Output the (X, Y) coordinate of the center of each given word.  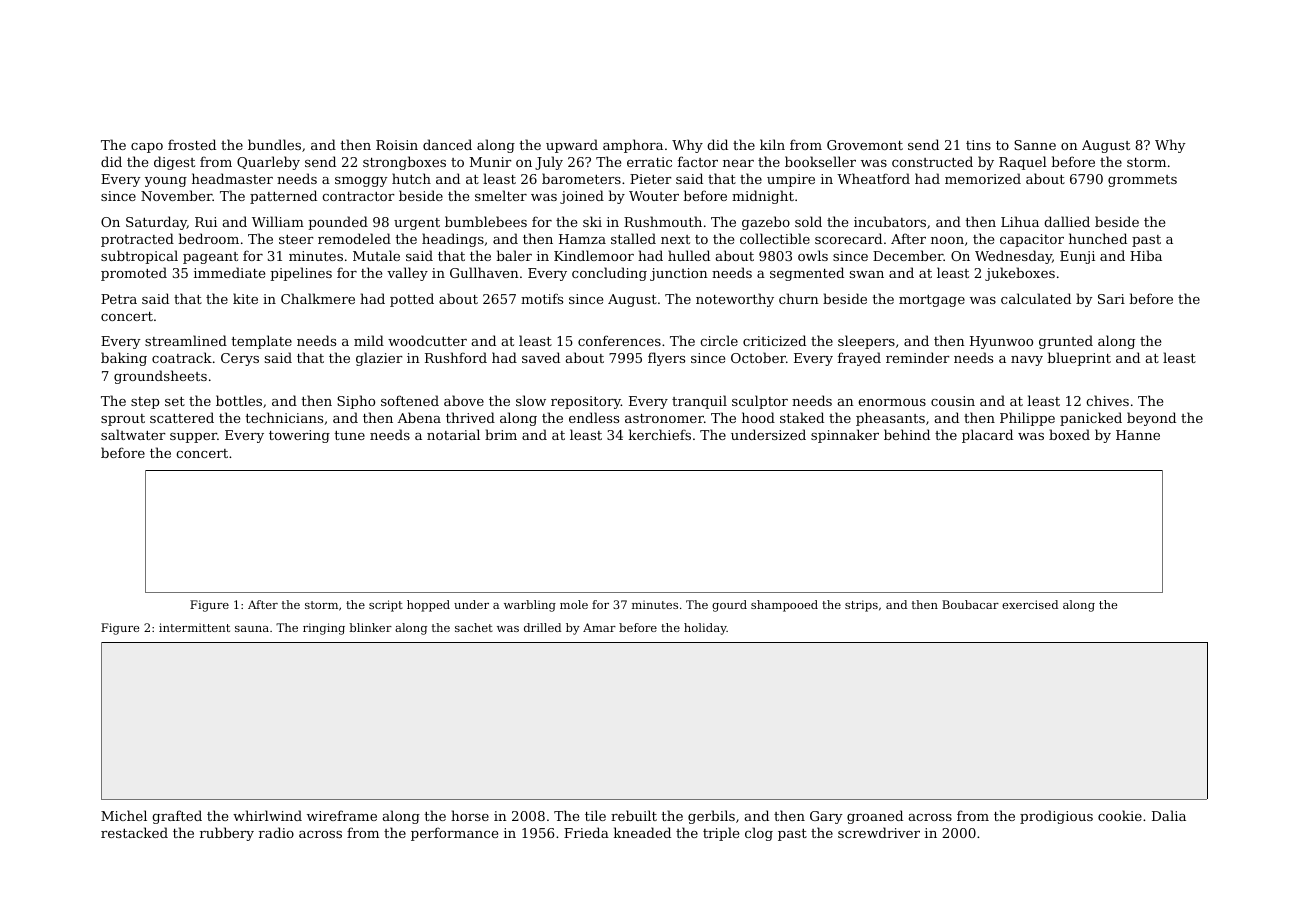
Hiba (1146, 255)
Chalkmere (318, 298)
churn (799, 298)
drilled (542, 627)
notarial (453, 434)
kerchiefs (660, 434)
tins (978, 145)
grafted (177, 817)
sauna (252, 629)
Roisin (397, 145)
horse (470, 815)
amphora (633, 146)
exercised (1030, 604)
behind (907, 434)
